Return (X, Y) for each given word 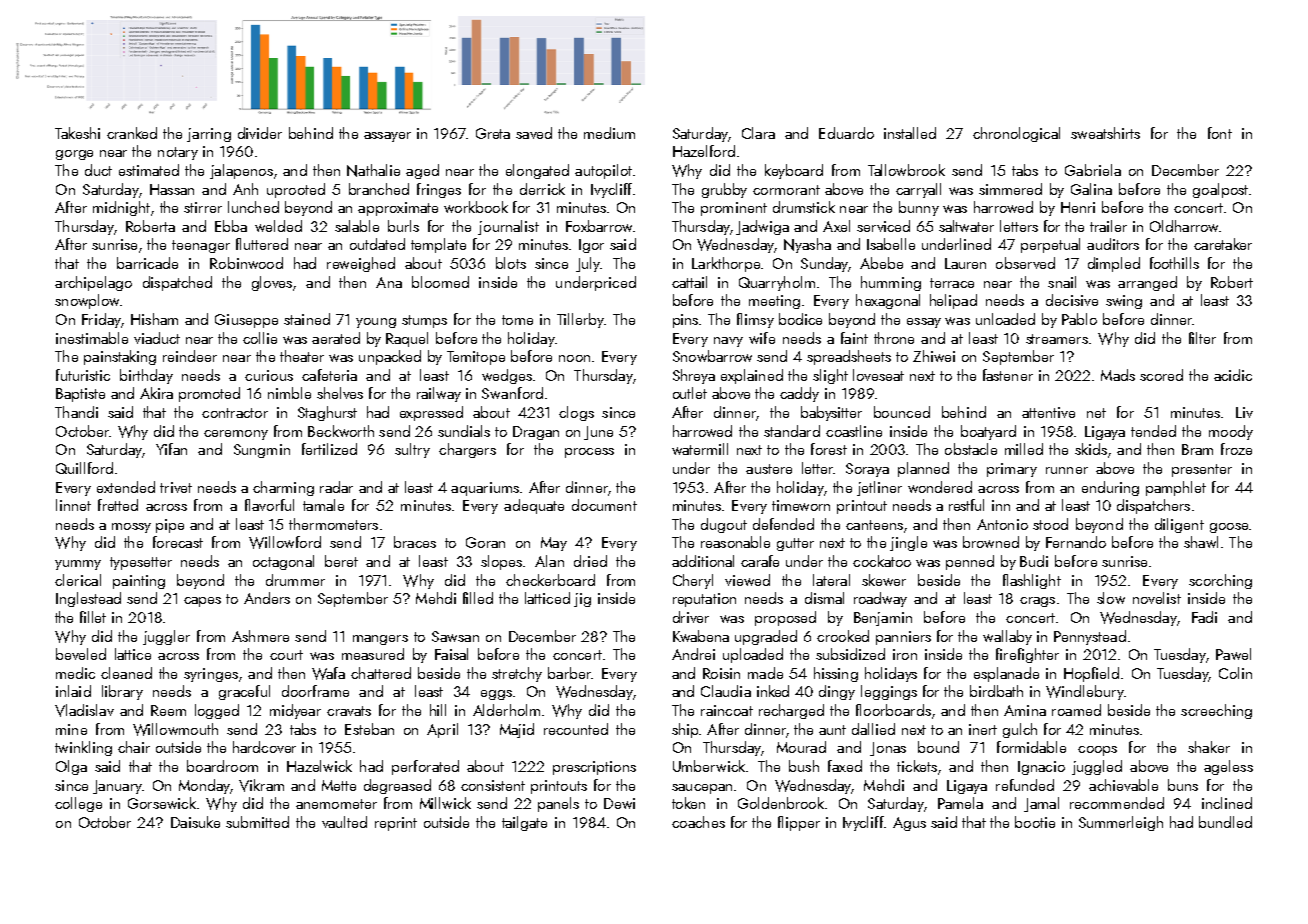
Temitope (476, 358)
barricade (147, 263)
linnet (73, 505)
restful (966, 505)
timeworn (801, 505)
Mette (339, 785)
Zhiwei (934, 356)
